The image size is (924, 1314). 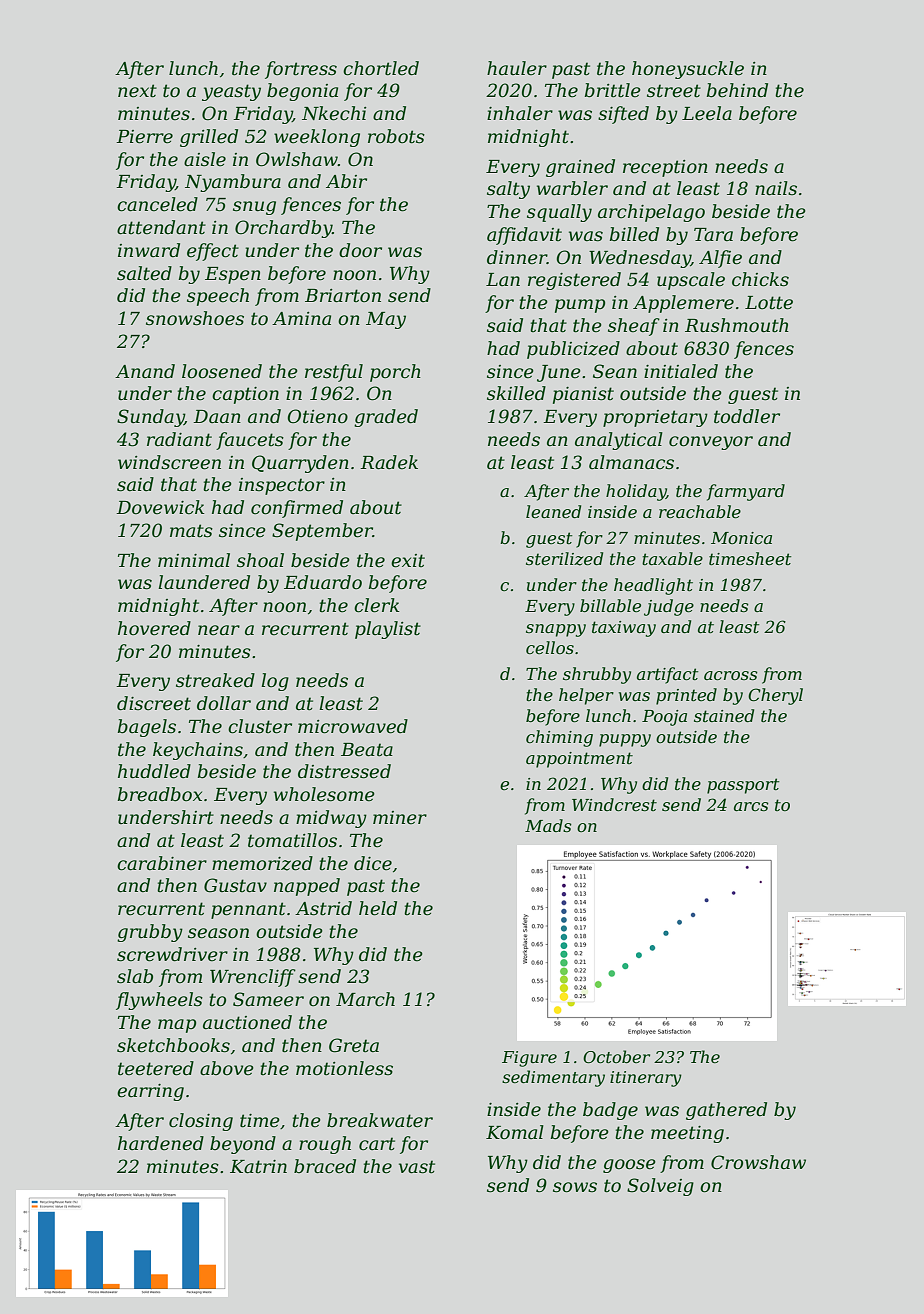 What do you see at coordinates (260, 726) in the document?
I see `cluster` at bounding box center [260, 726].
